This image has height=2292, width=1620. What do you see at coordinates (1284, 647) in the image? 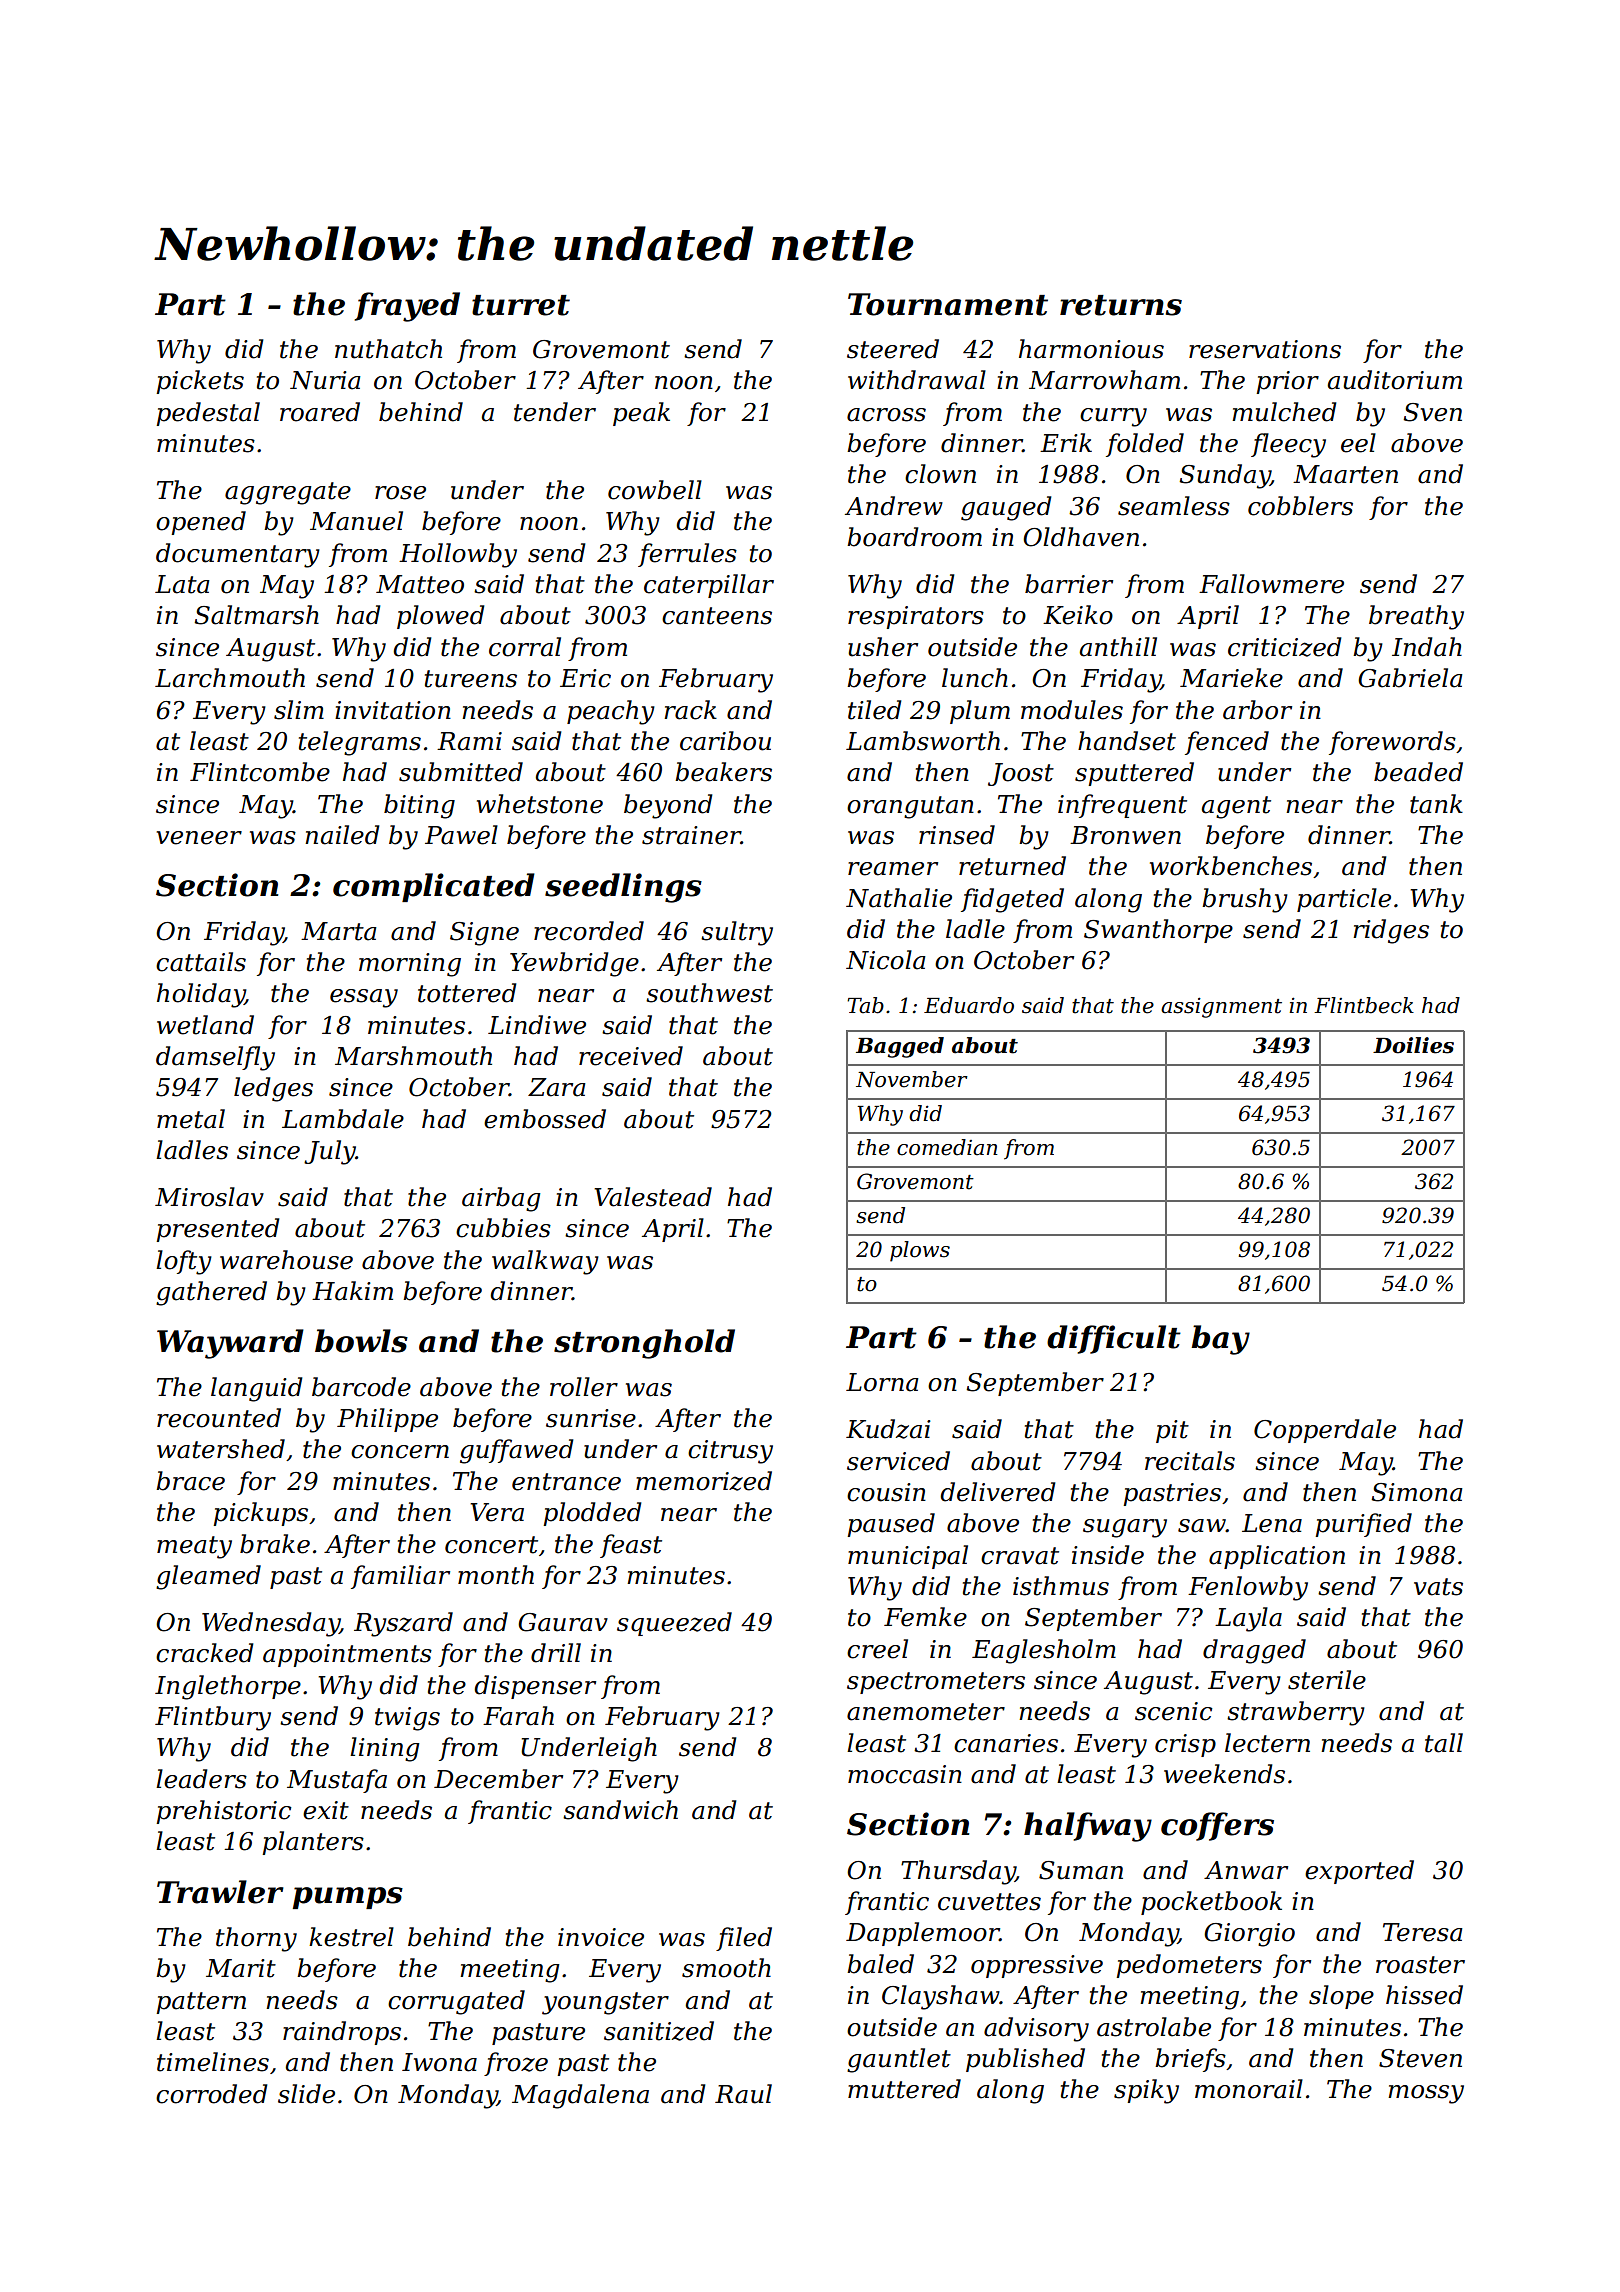
I see `criticized` at bounding box center [1284, 647].
